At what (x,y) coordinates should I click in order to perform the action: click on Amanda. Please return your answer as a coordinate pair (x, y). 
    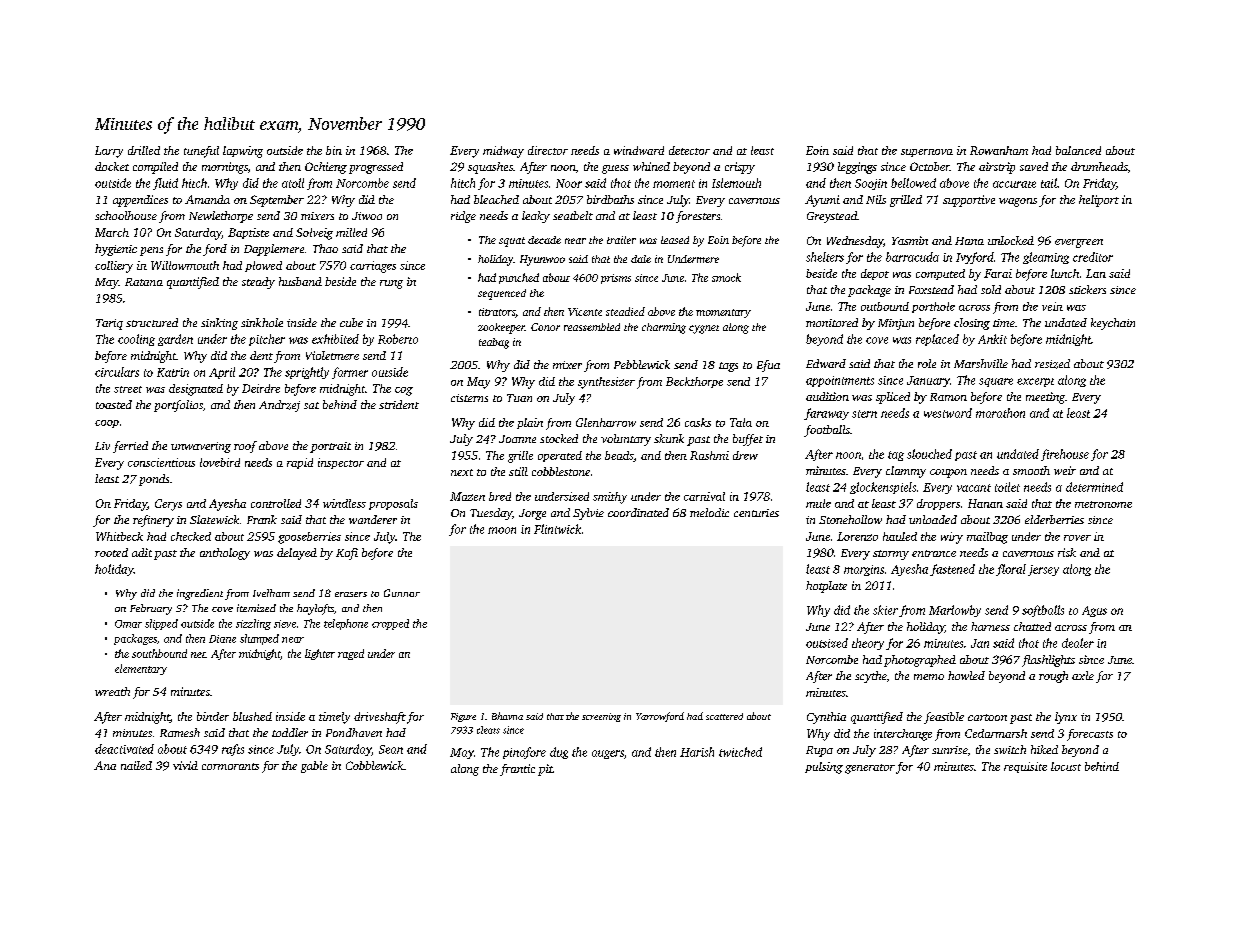
    Looking at the image, I should click on (207, 199).
